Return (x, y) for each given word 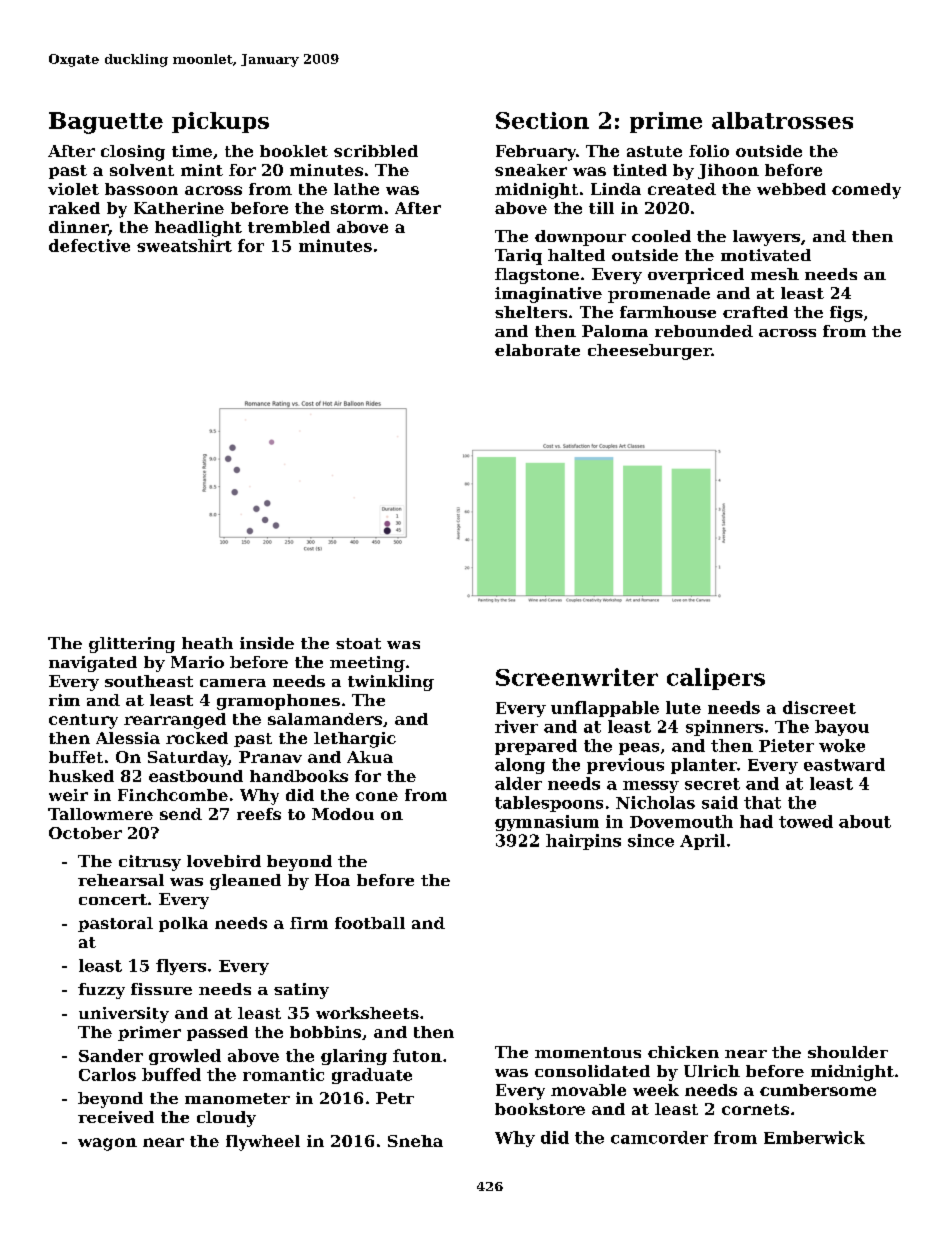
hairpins (583, 842)
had (756, 821)
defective (89, 245)
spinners (724, 728)
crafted (755, 312)
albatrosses (782, 120)
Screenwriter (577, 677)
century (83, 721)
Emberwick (814, 1137)
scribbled (376, 151)
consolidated (592, 1071)
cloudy (226, 1119)
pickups (220, 122)
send (181, 814)
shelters (531, 312)
